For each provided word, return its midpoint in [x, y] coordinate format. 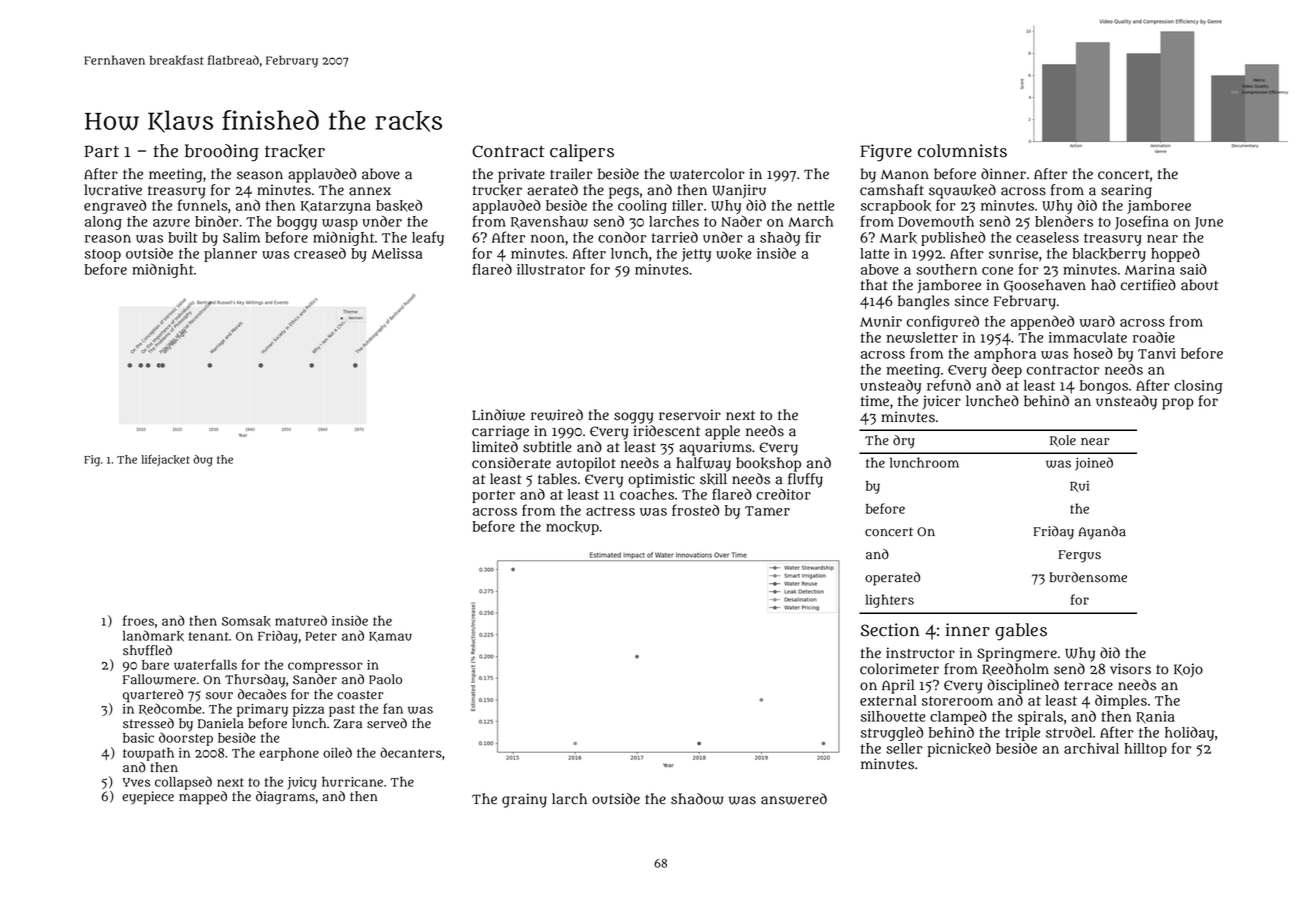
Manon [905, 175]
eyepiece [148, 798]
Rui [1079, 486]
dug [203, 461]
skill [713, 479]
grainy [524, 800]
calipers [582, 153]
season [260, 175]
